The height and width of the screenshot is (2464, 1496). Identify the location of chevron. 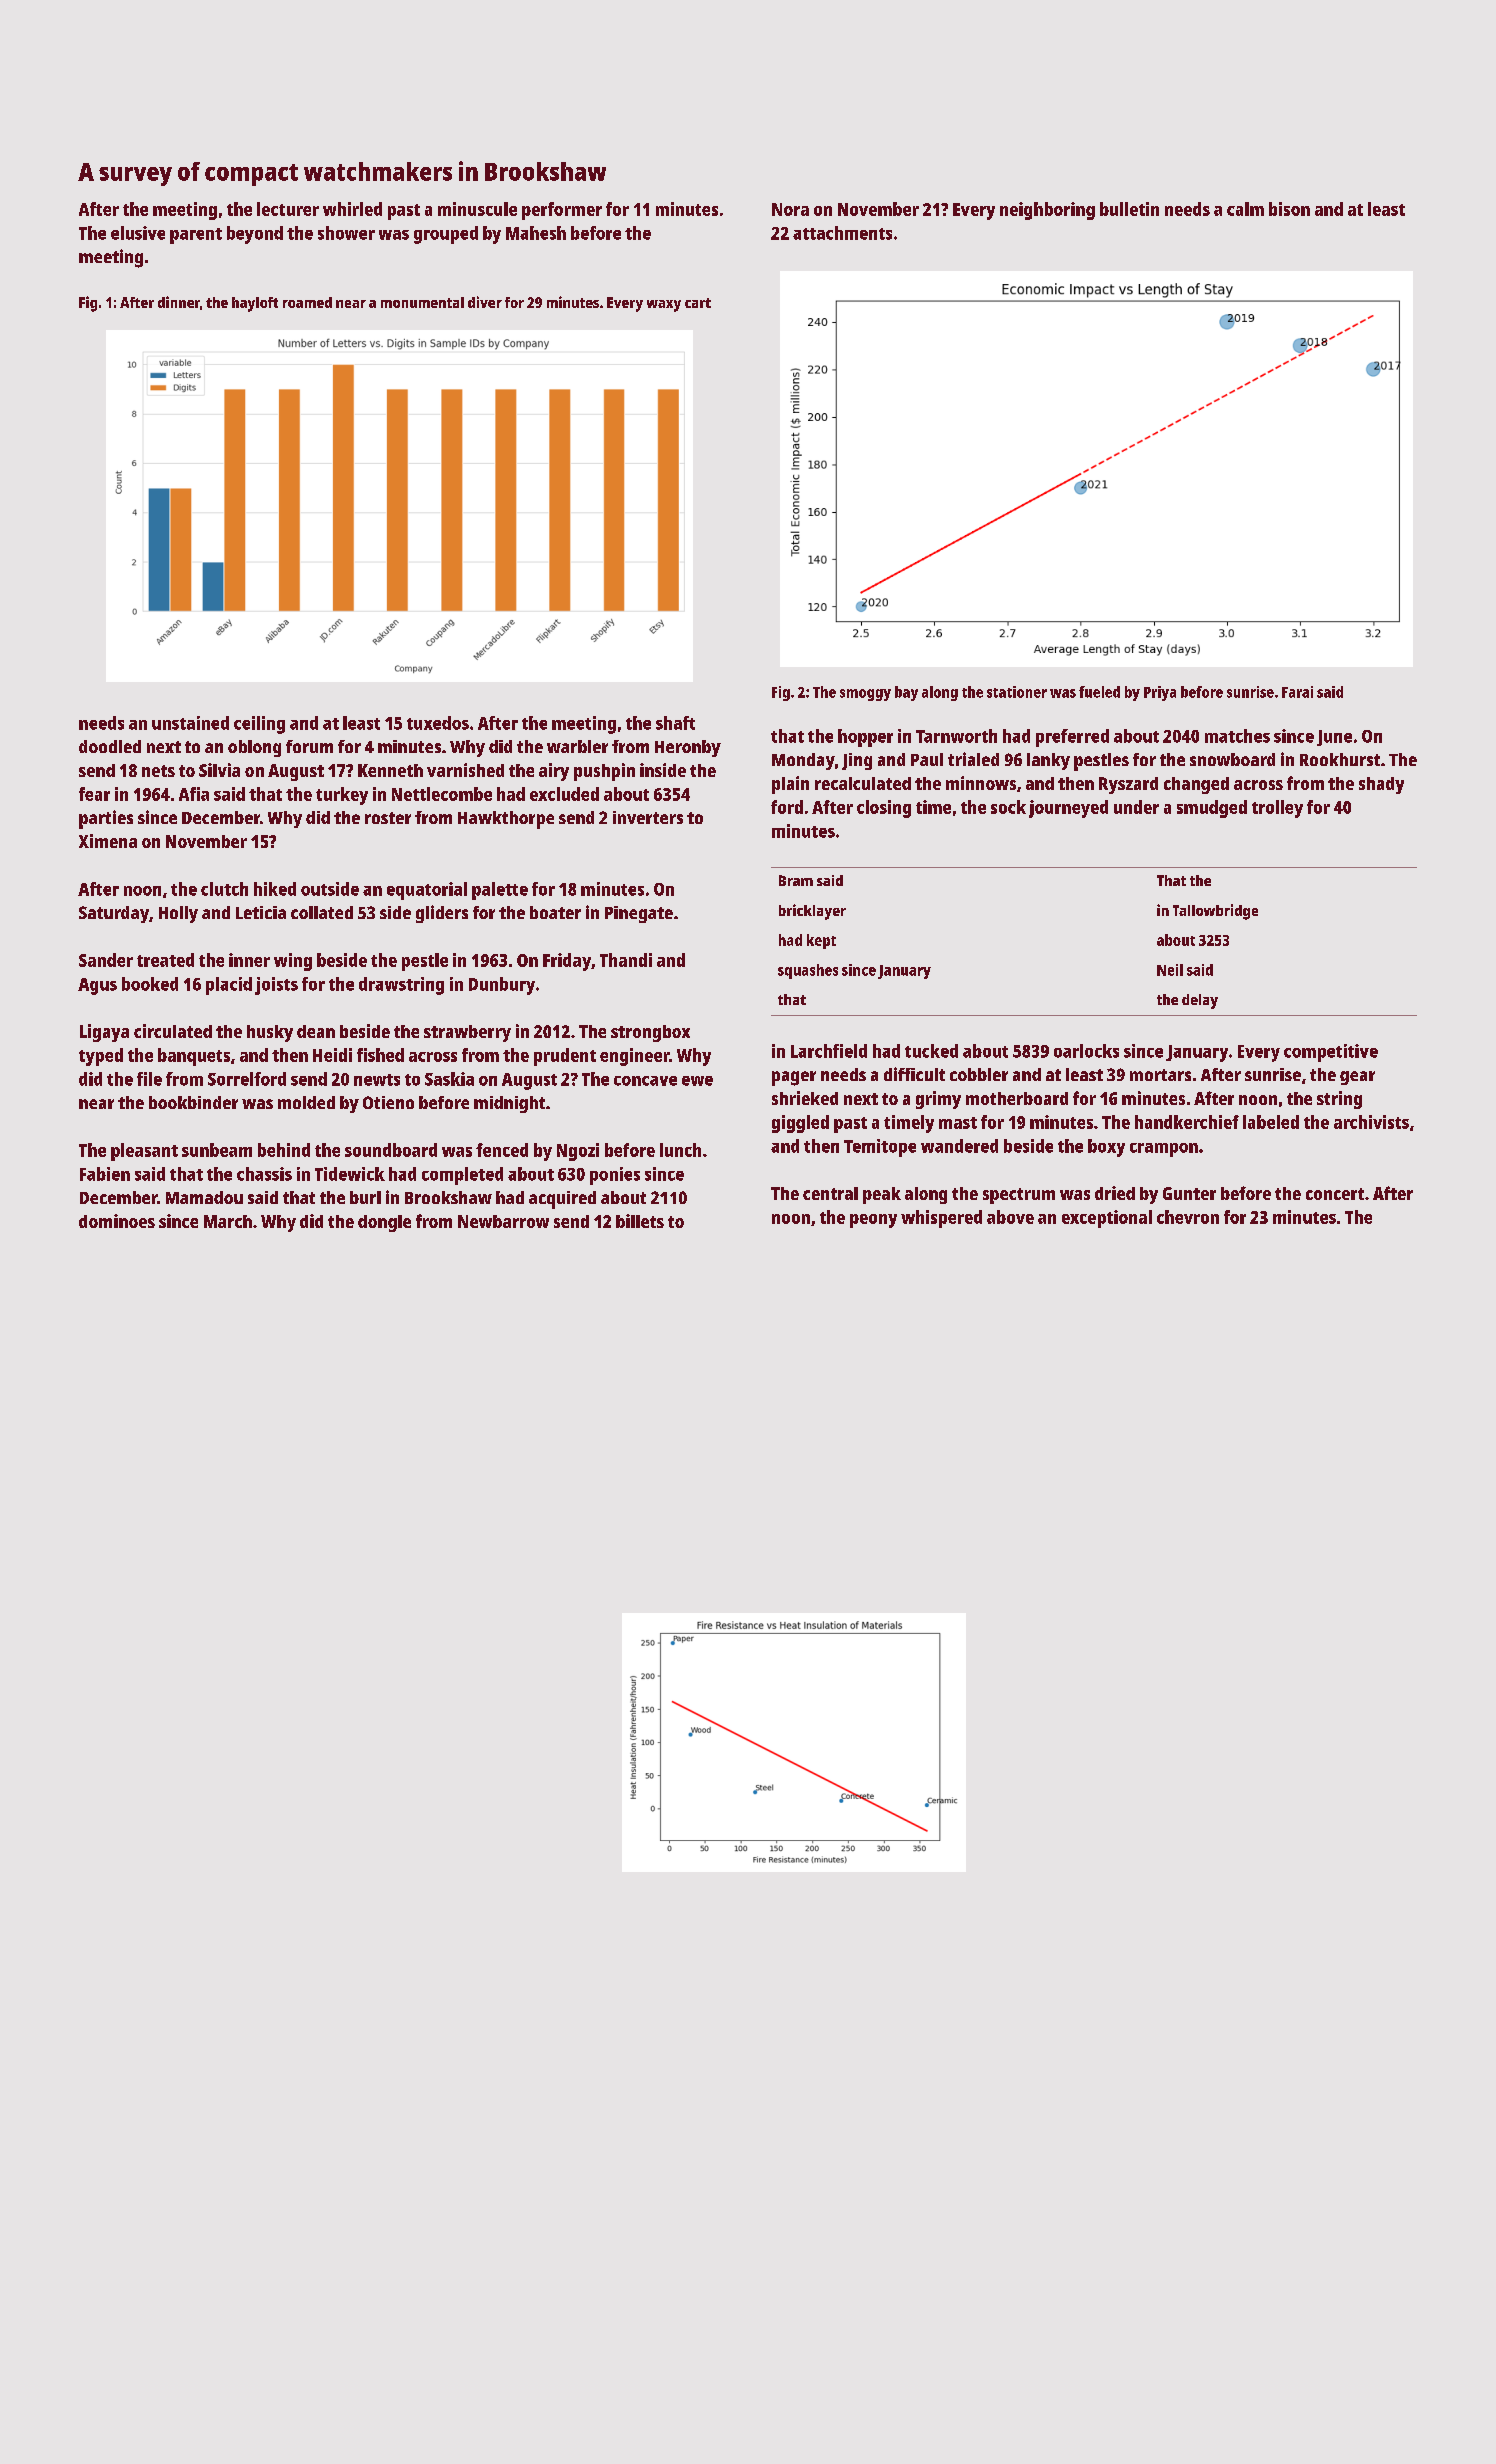
(1188, 1217).
